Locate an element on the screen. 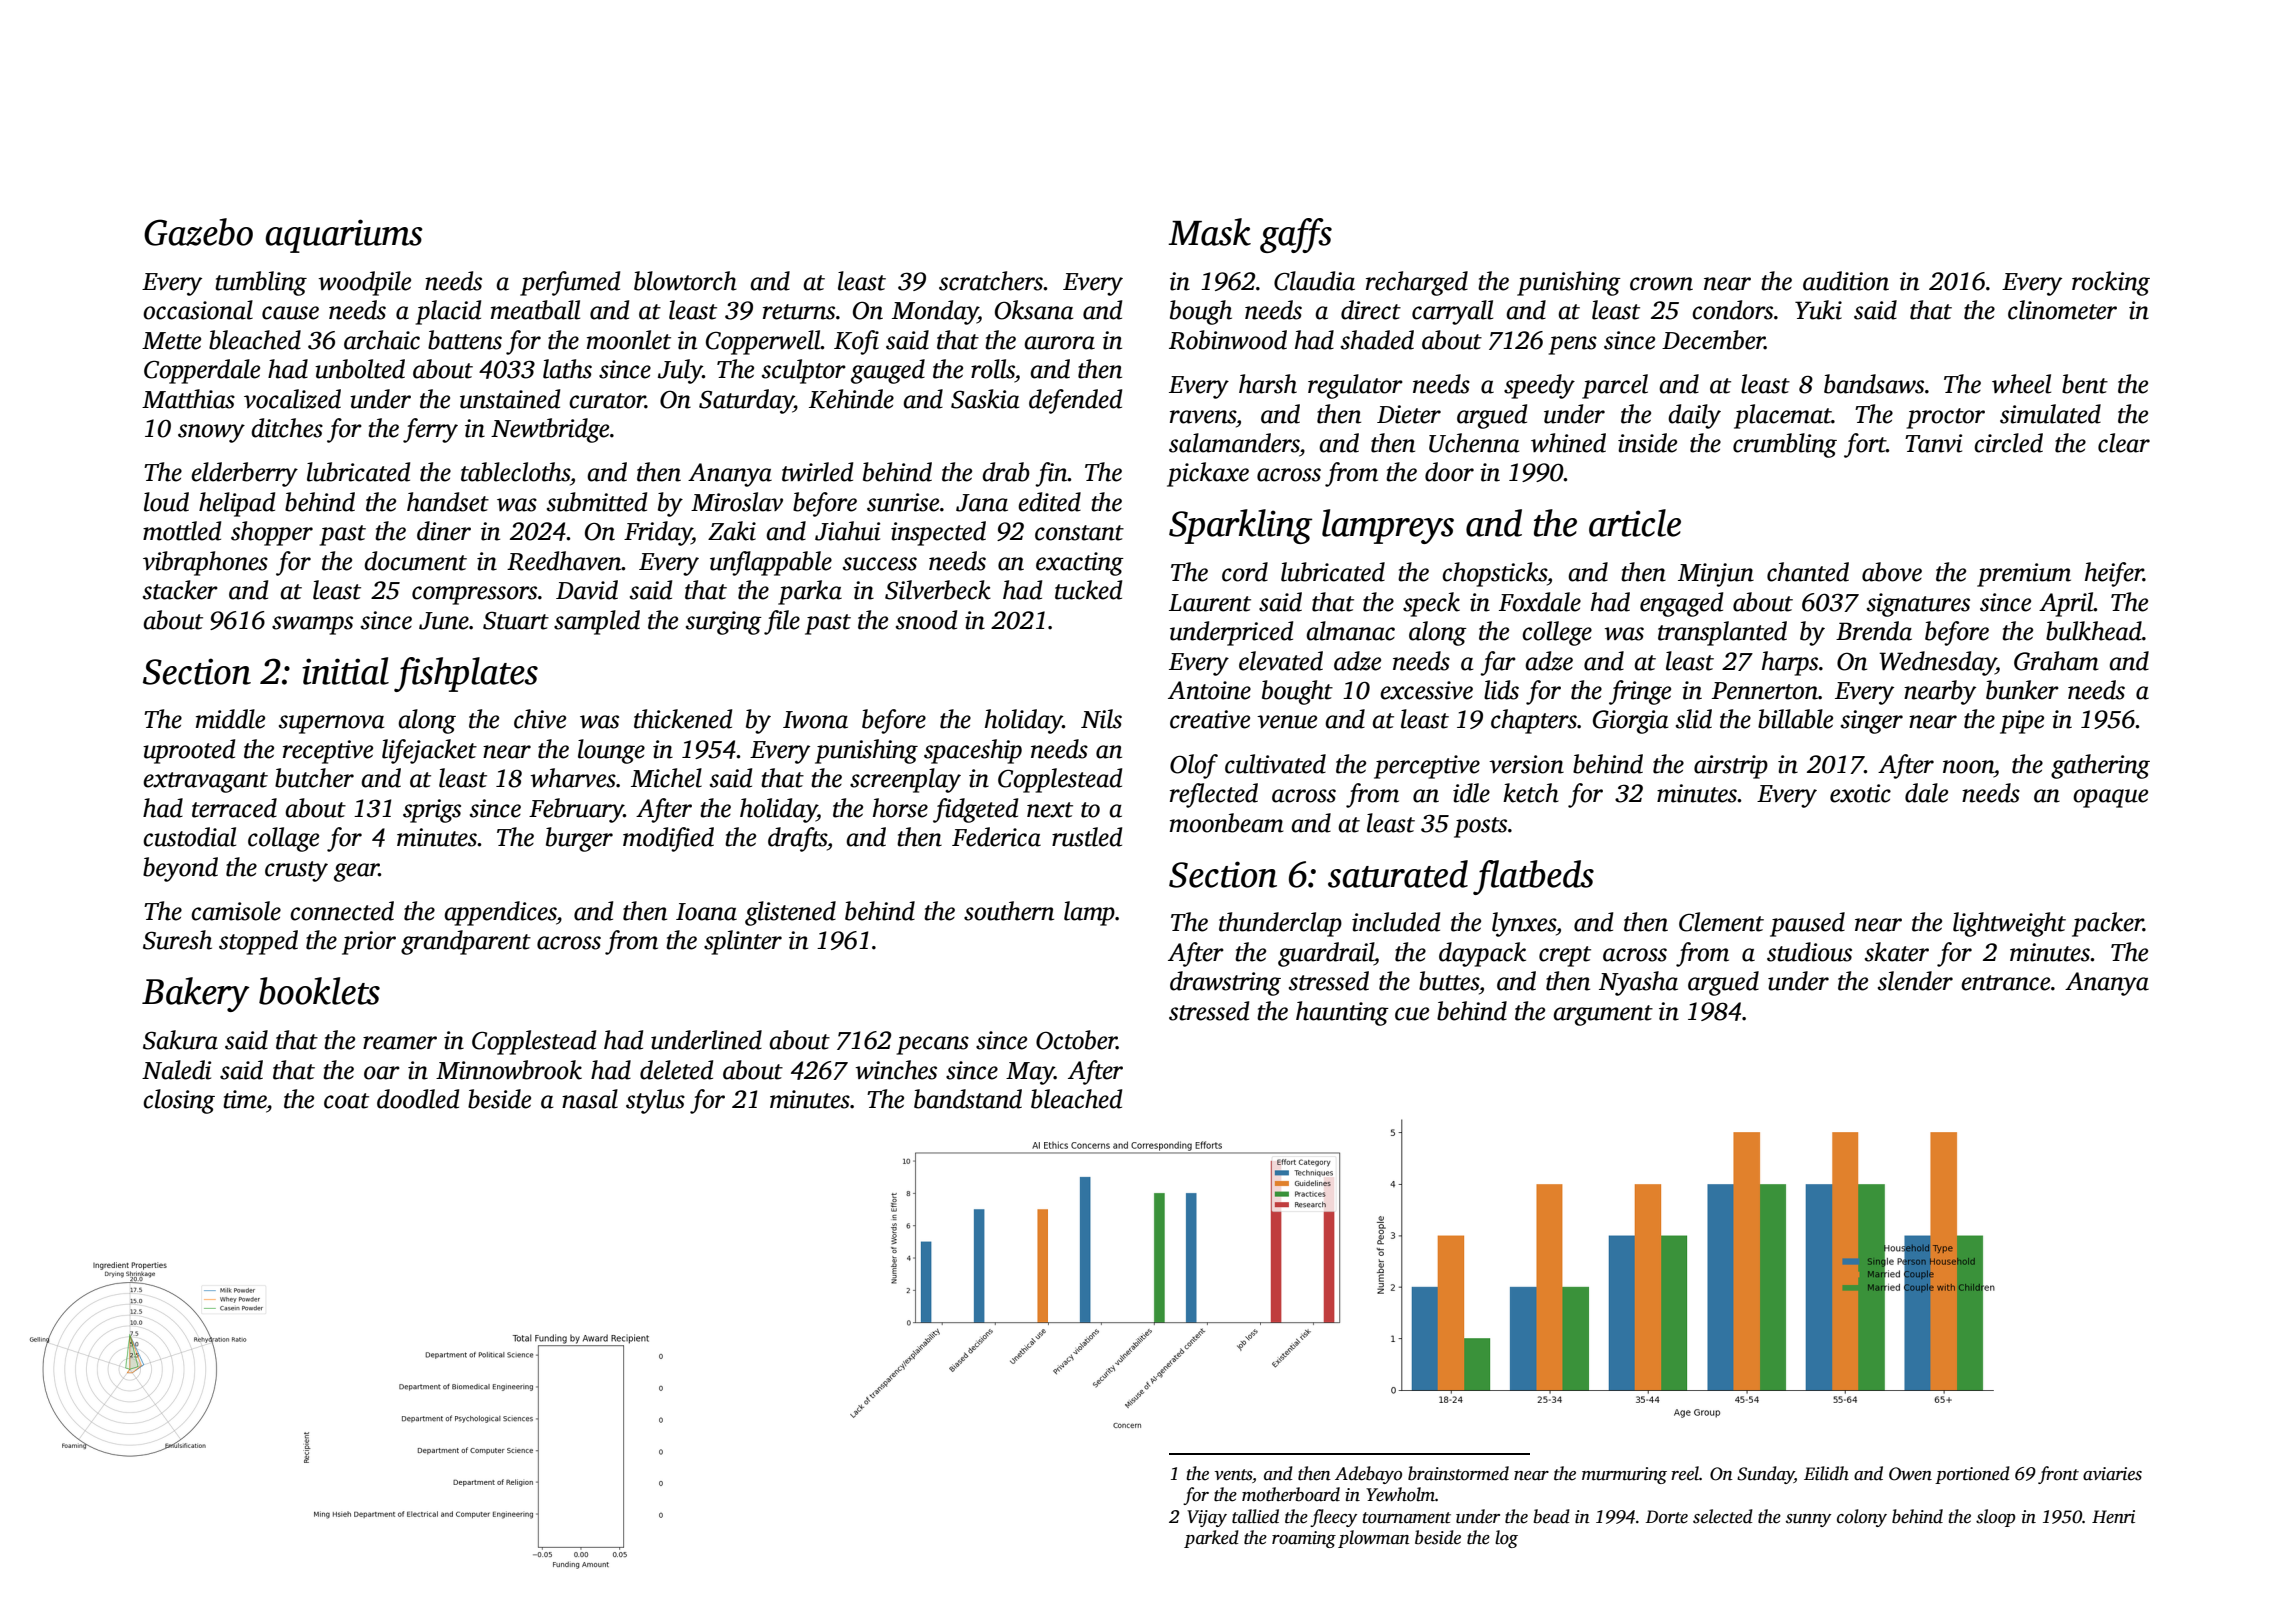 Image resolution: width=2292 pixels, height=1620 pixels. reel is located at coordinates (1685, 1473).
